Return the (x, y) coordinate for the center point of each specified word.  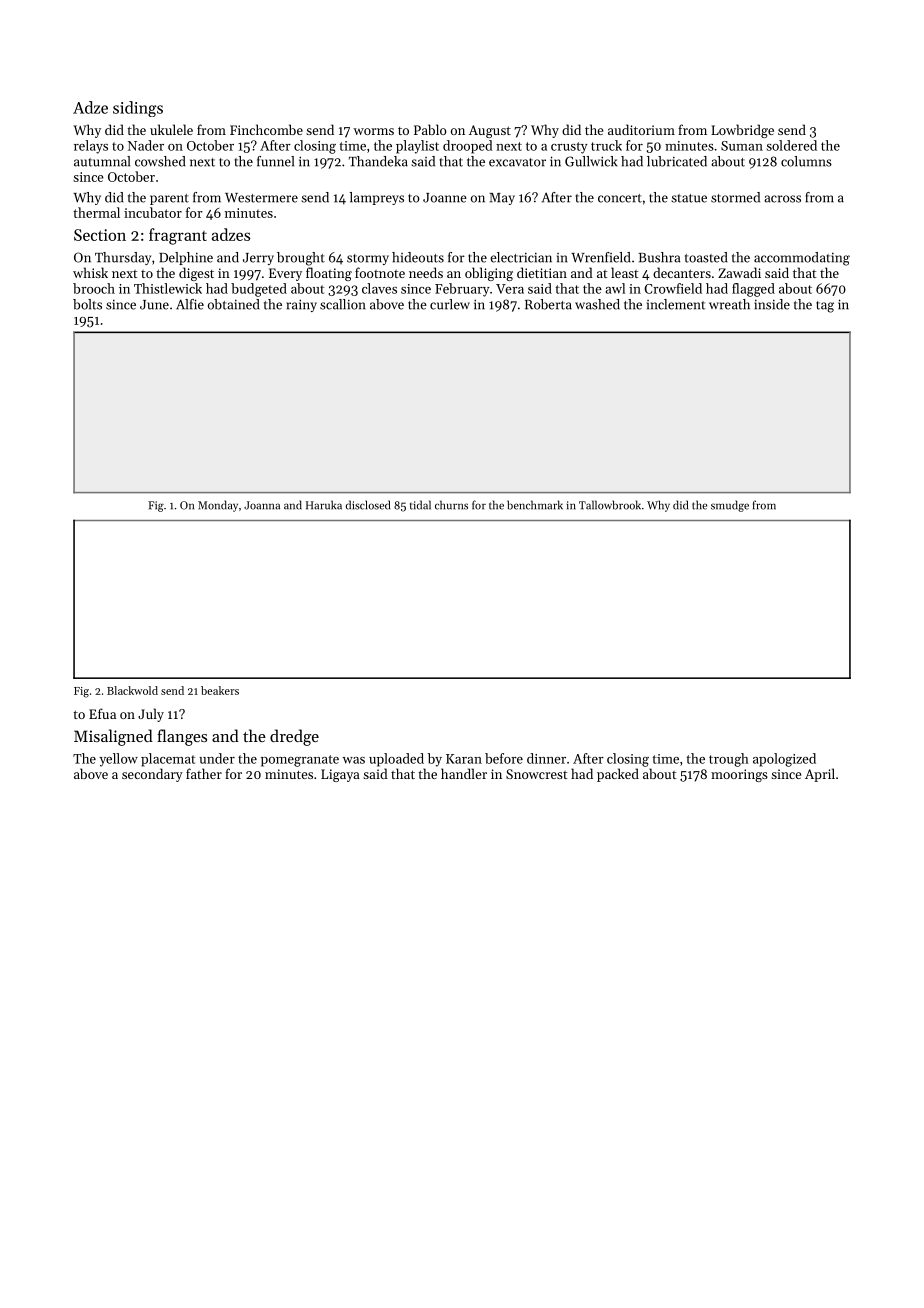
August (490, 131)
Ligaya (340, 775)
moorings (739, 775)
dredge (294, 737)
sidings (138, 109)
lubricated (677, 161)
